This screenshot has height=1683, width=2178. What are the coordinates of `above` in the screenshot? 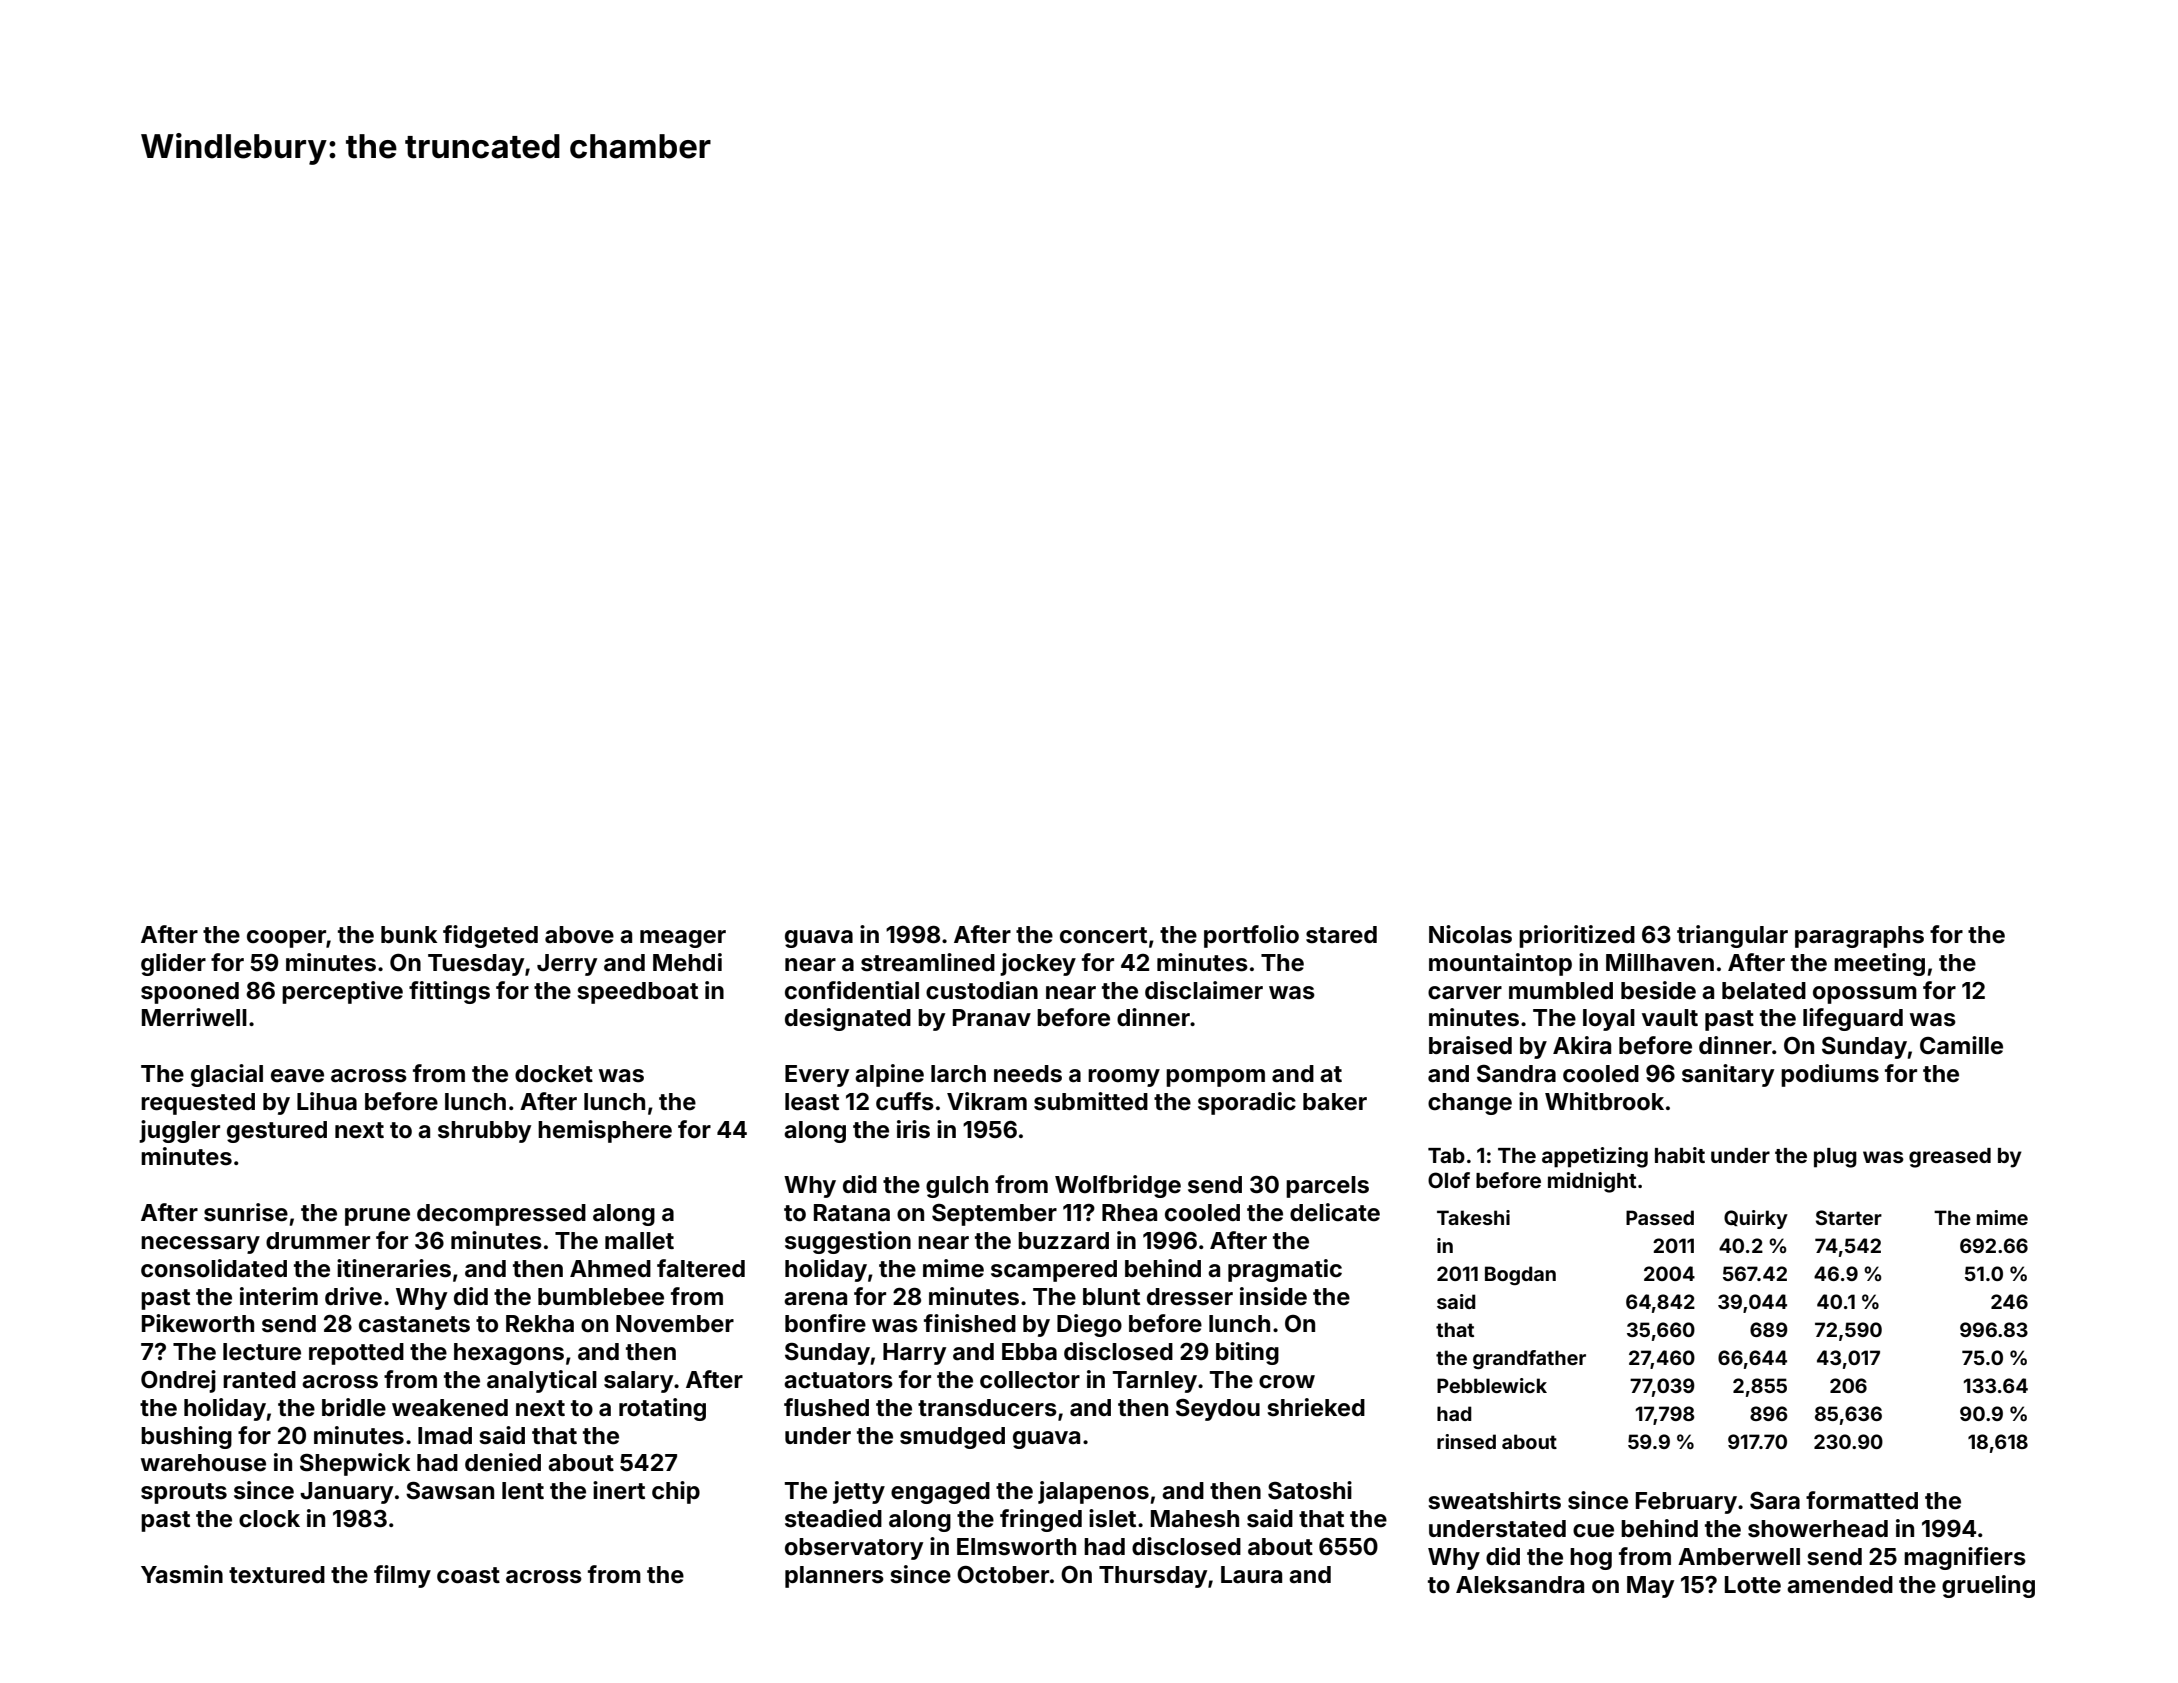 It's located at (579, 935).
